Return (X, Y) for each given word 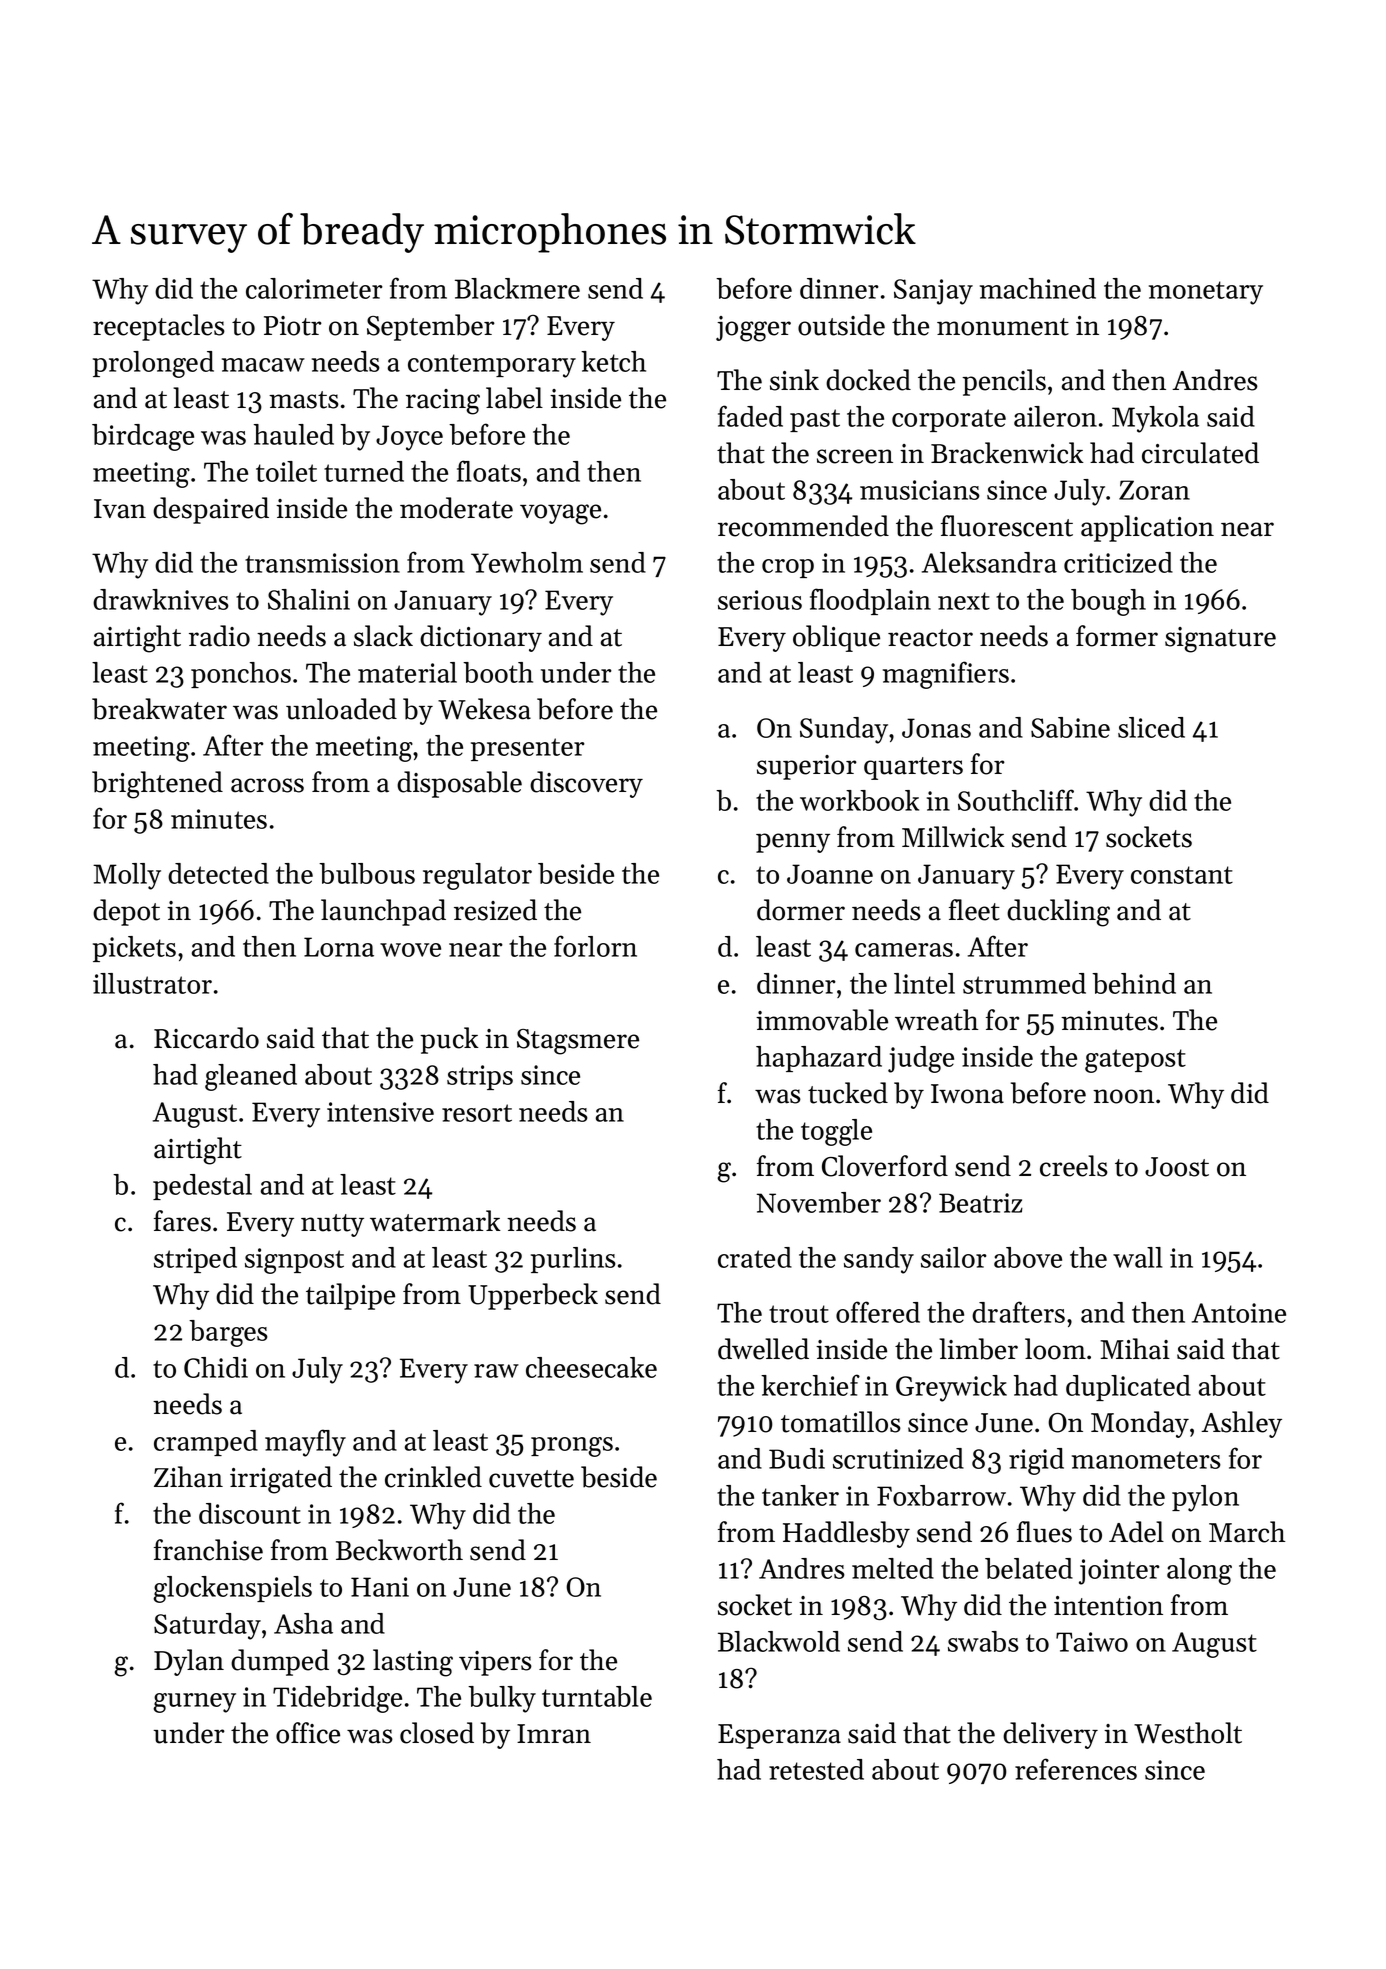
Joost (1177, 1167)
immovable (822, 1020)
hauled (294, 434)
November (819, 1202)
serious (760, 600)
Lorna (339, 947)
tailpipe (350, 1296)
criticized (1118, 562)
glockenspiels (232, 1589)
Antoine (1239, 1313)
